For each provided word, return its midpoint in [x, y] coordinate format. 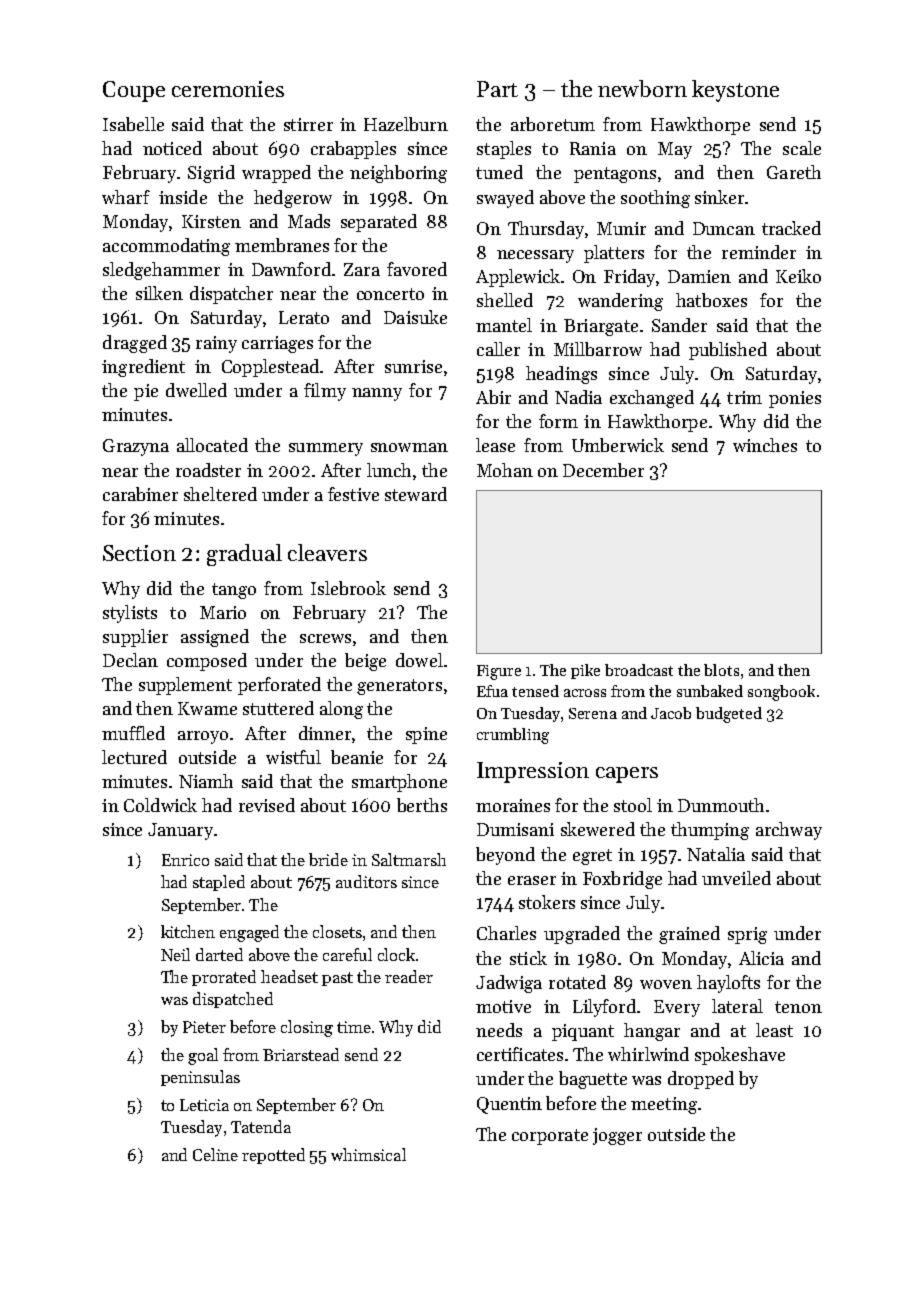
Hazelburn [406, 124]
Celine [215, 1154]
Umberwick [618, 445]
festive [353, 494]
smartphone [399, 783]
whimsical [368, 1154]
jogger [617, 1136]
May [675, 150]
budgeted [729, 715]
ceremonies [228, 89]
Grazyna [136, 447]
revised [267, 805]
